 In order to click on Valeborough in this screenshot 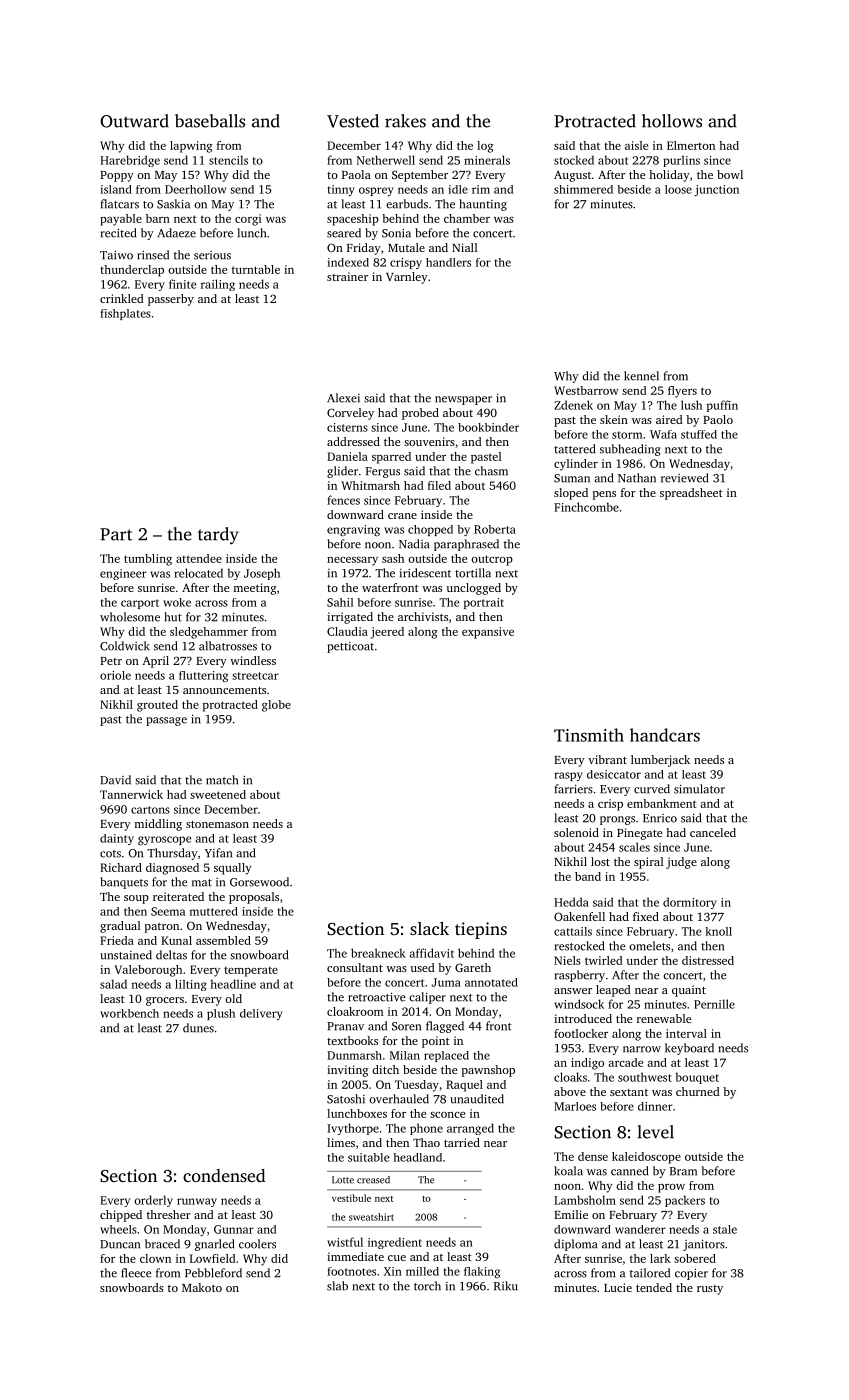, I will do `click(148, 971)`.
